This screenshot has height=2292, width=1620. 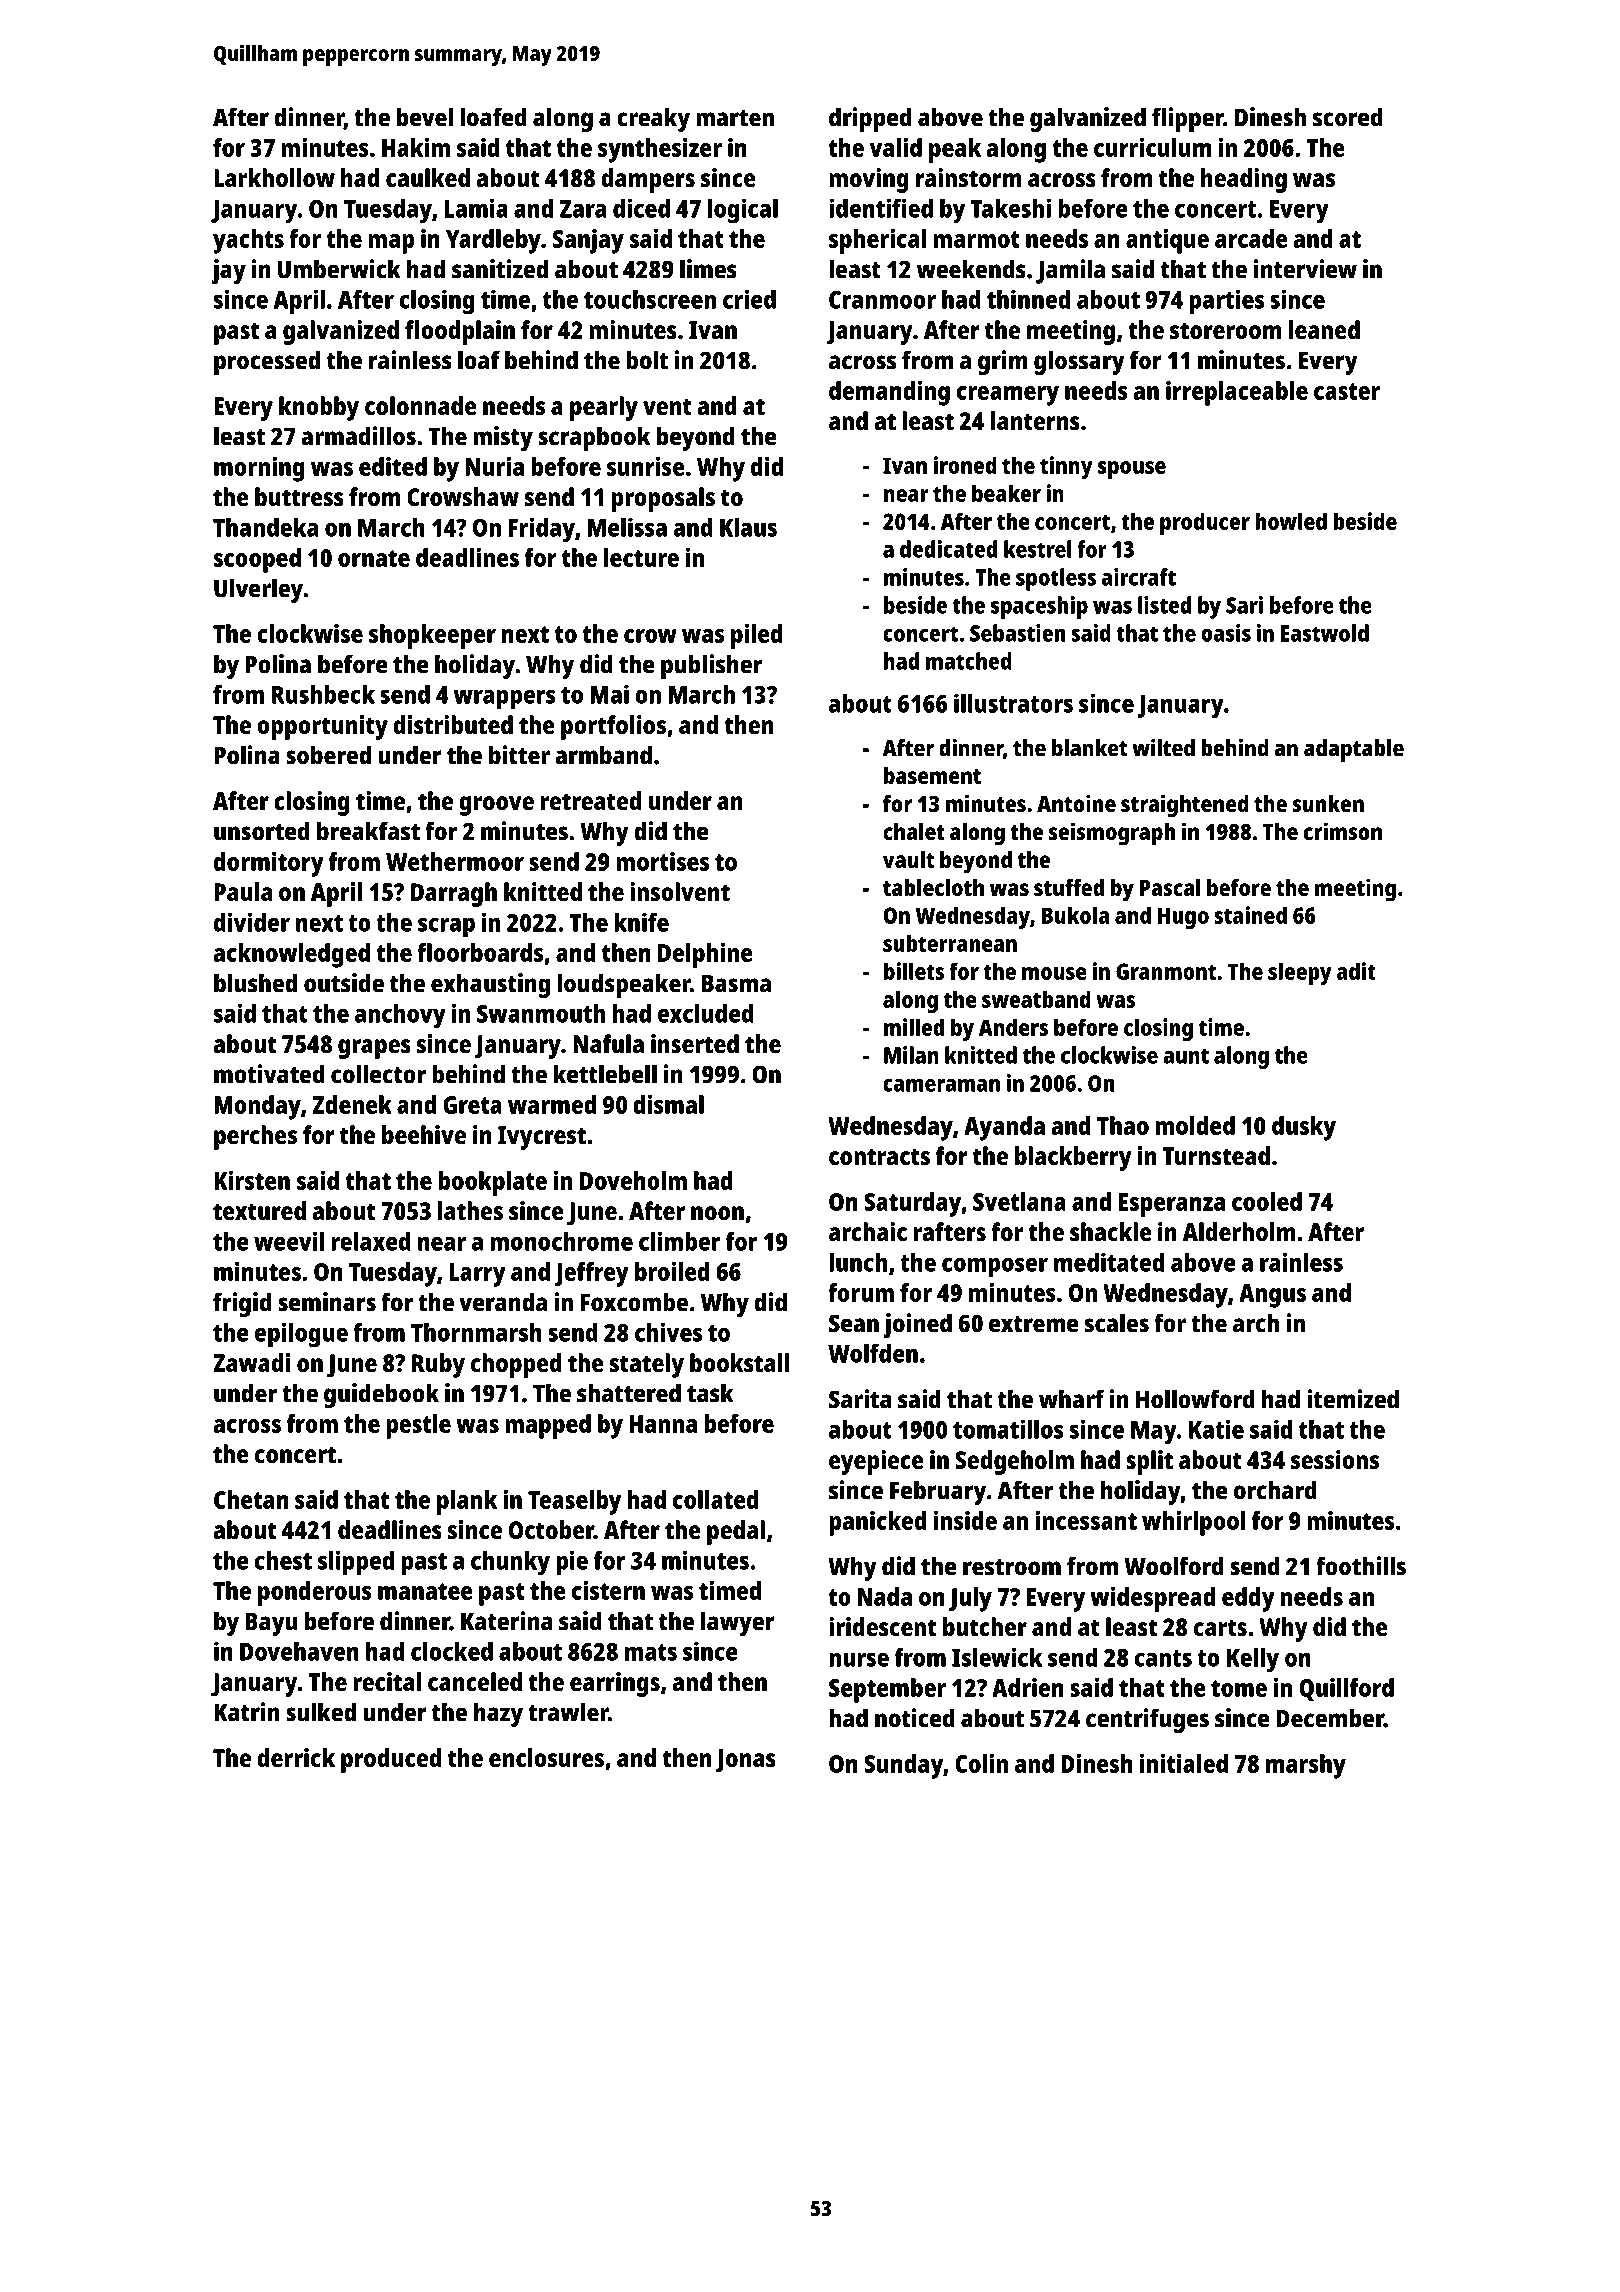 What do you see at coordinates (1347, 391) in the screenshot?
I see `caster` at bounding box center [1347, 391].
